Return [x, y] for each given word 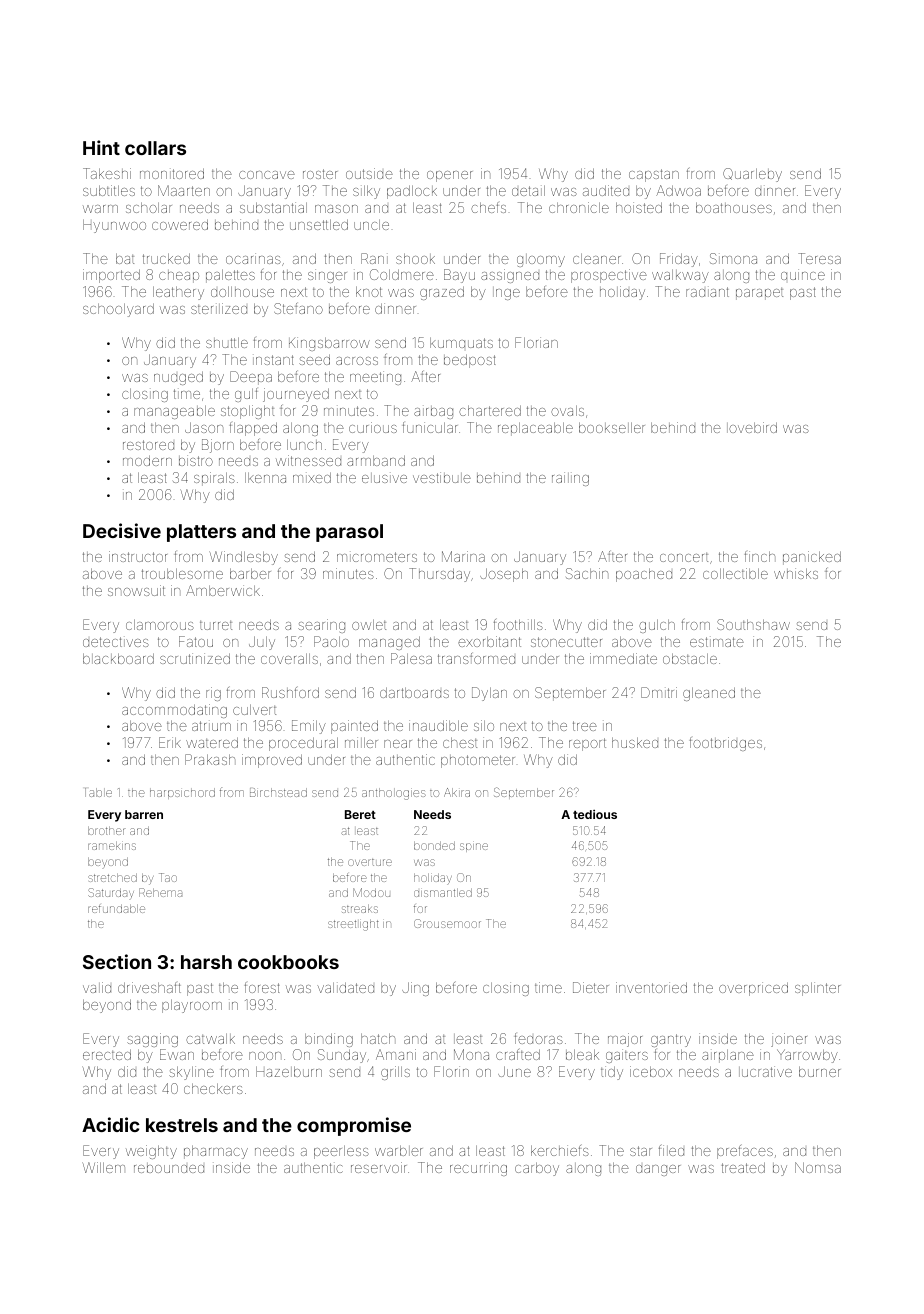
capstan [654, 175]
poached [644, 575]
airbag [433, 412]
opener [450, 176]
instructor [138, 556]
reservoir [379, 1167]
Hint [101, 147]
